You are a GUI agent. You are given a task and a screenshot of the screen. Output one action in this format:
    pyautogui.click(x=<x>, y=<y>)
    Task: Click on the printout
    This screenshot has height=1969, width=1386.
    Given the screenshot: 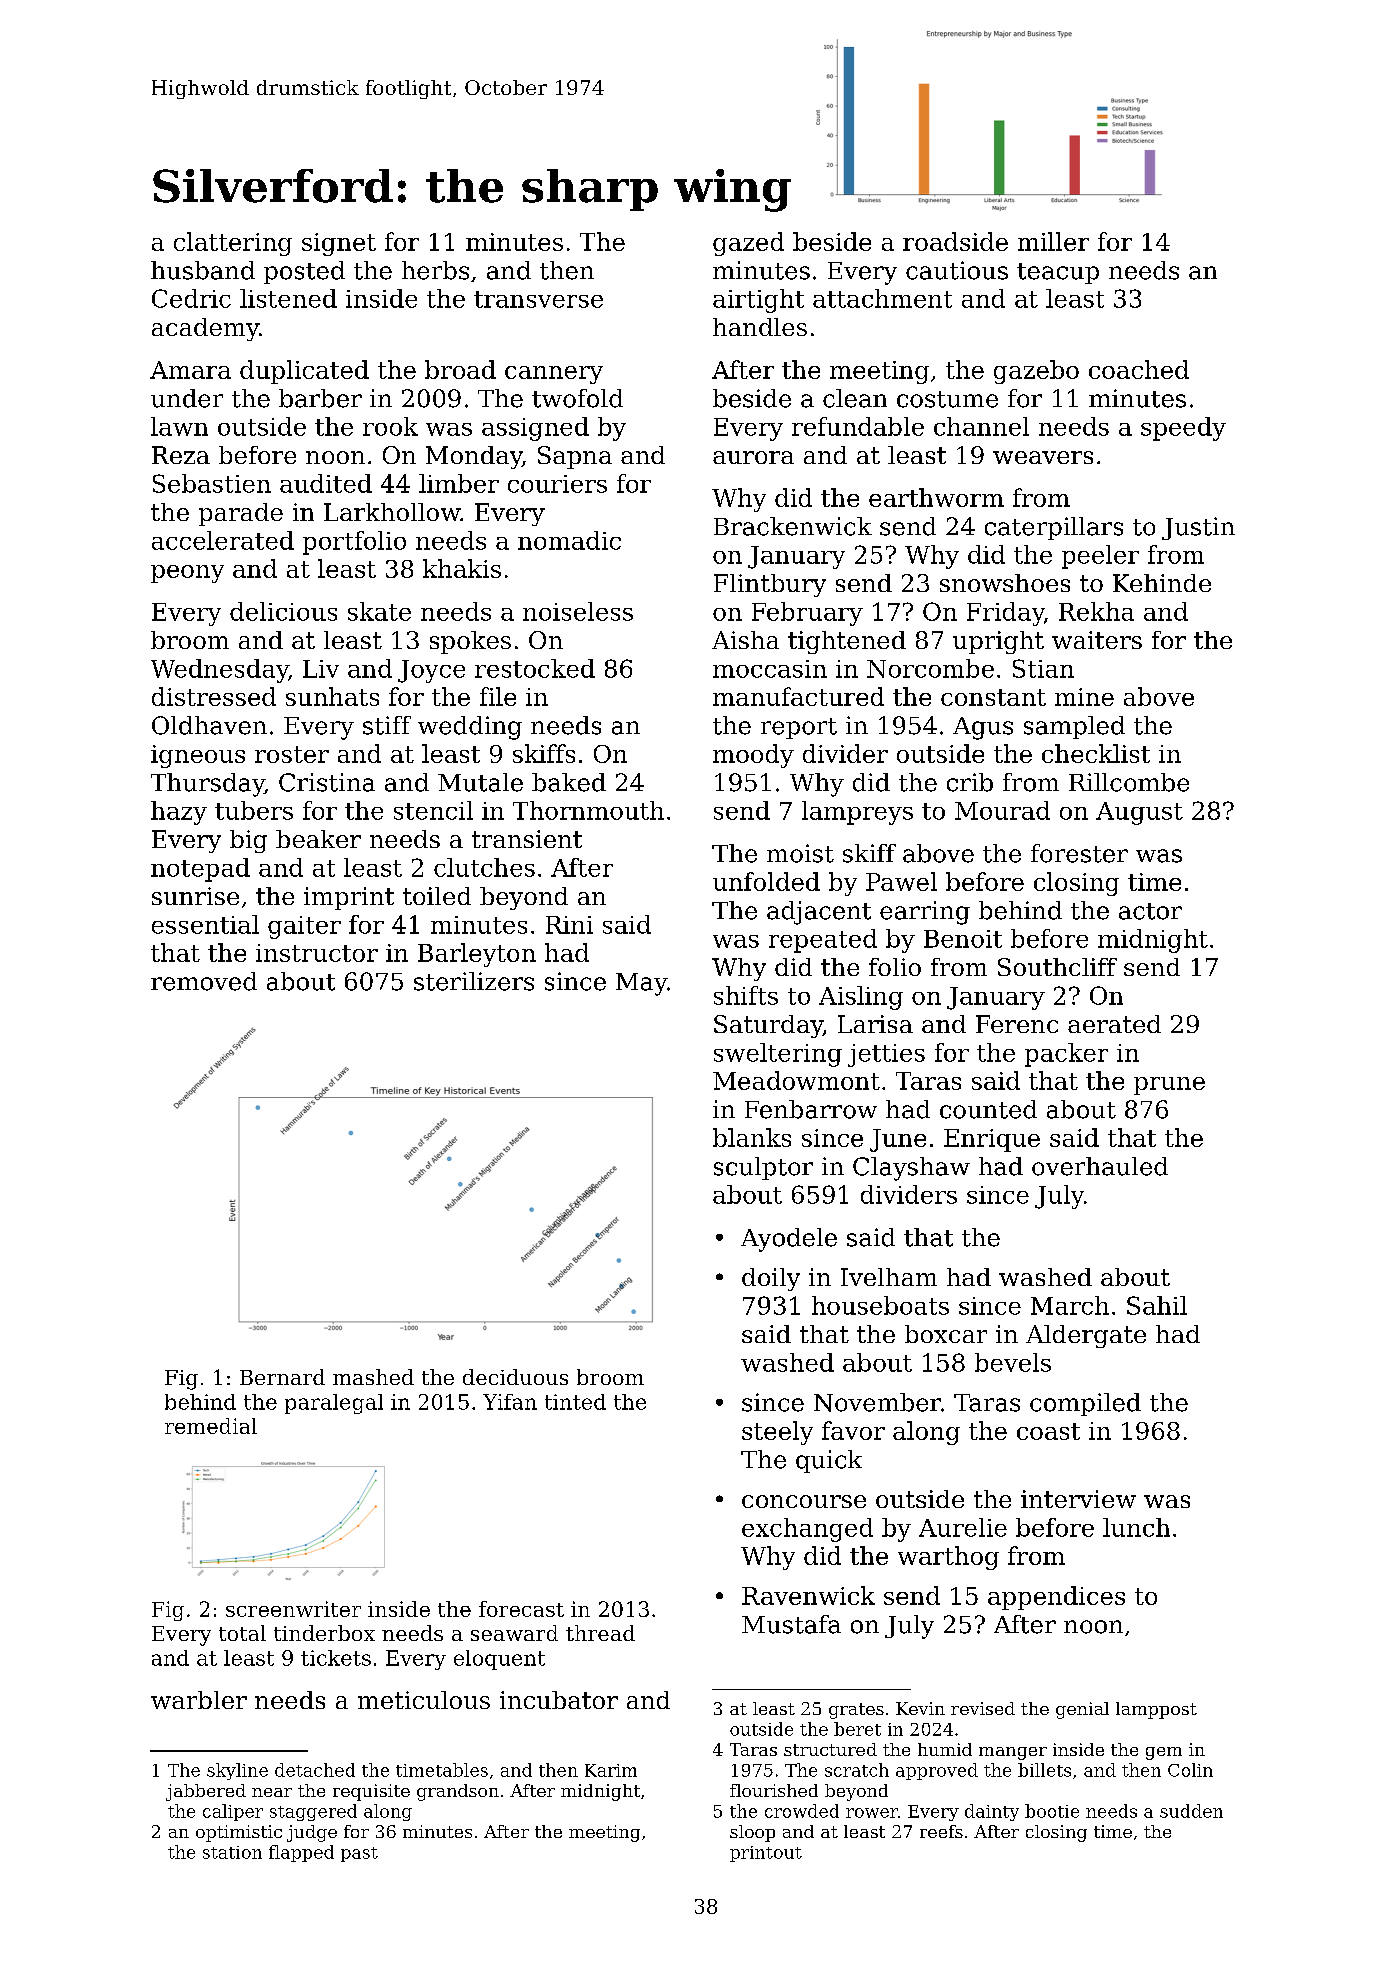 What is the action you would take?
    pyautogui.click(x=766, y=1854)
